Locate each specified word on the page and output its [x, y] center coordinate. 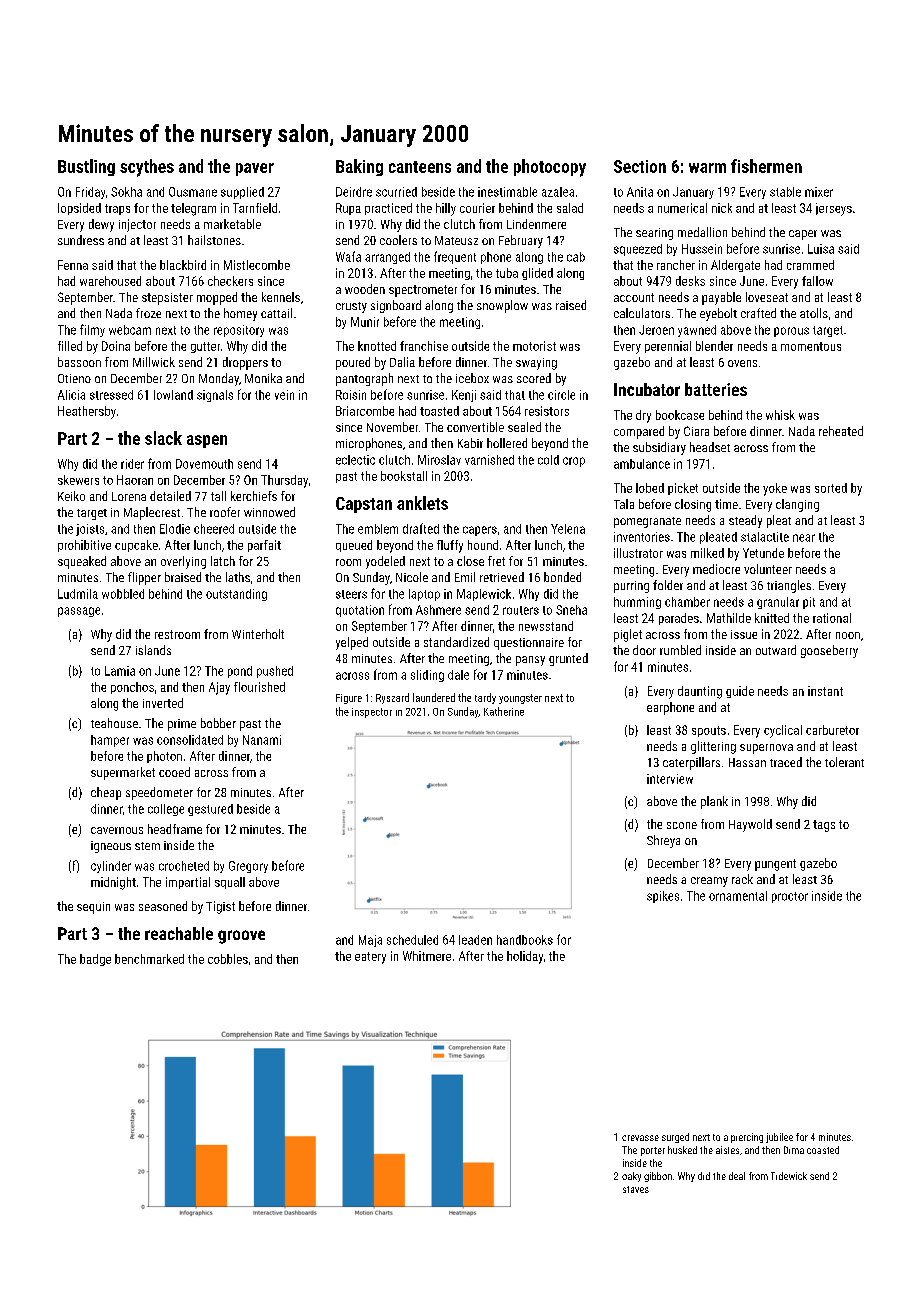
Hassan [747, 762]
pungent [775, 865]
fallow [817, 281]
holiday [525, 957]
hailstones [214, 240]
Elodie [175, 529]
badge [95, 960]
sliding [427, 676]
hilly [446, 209]
